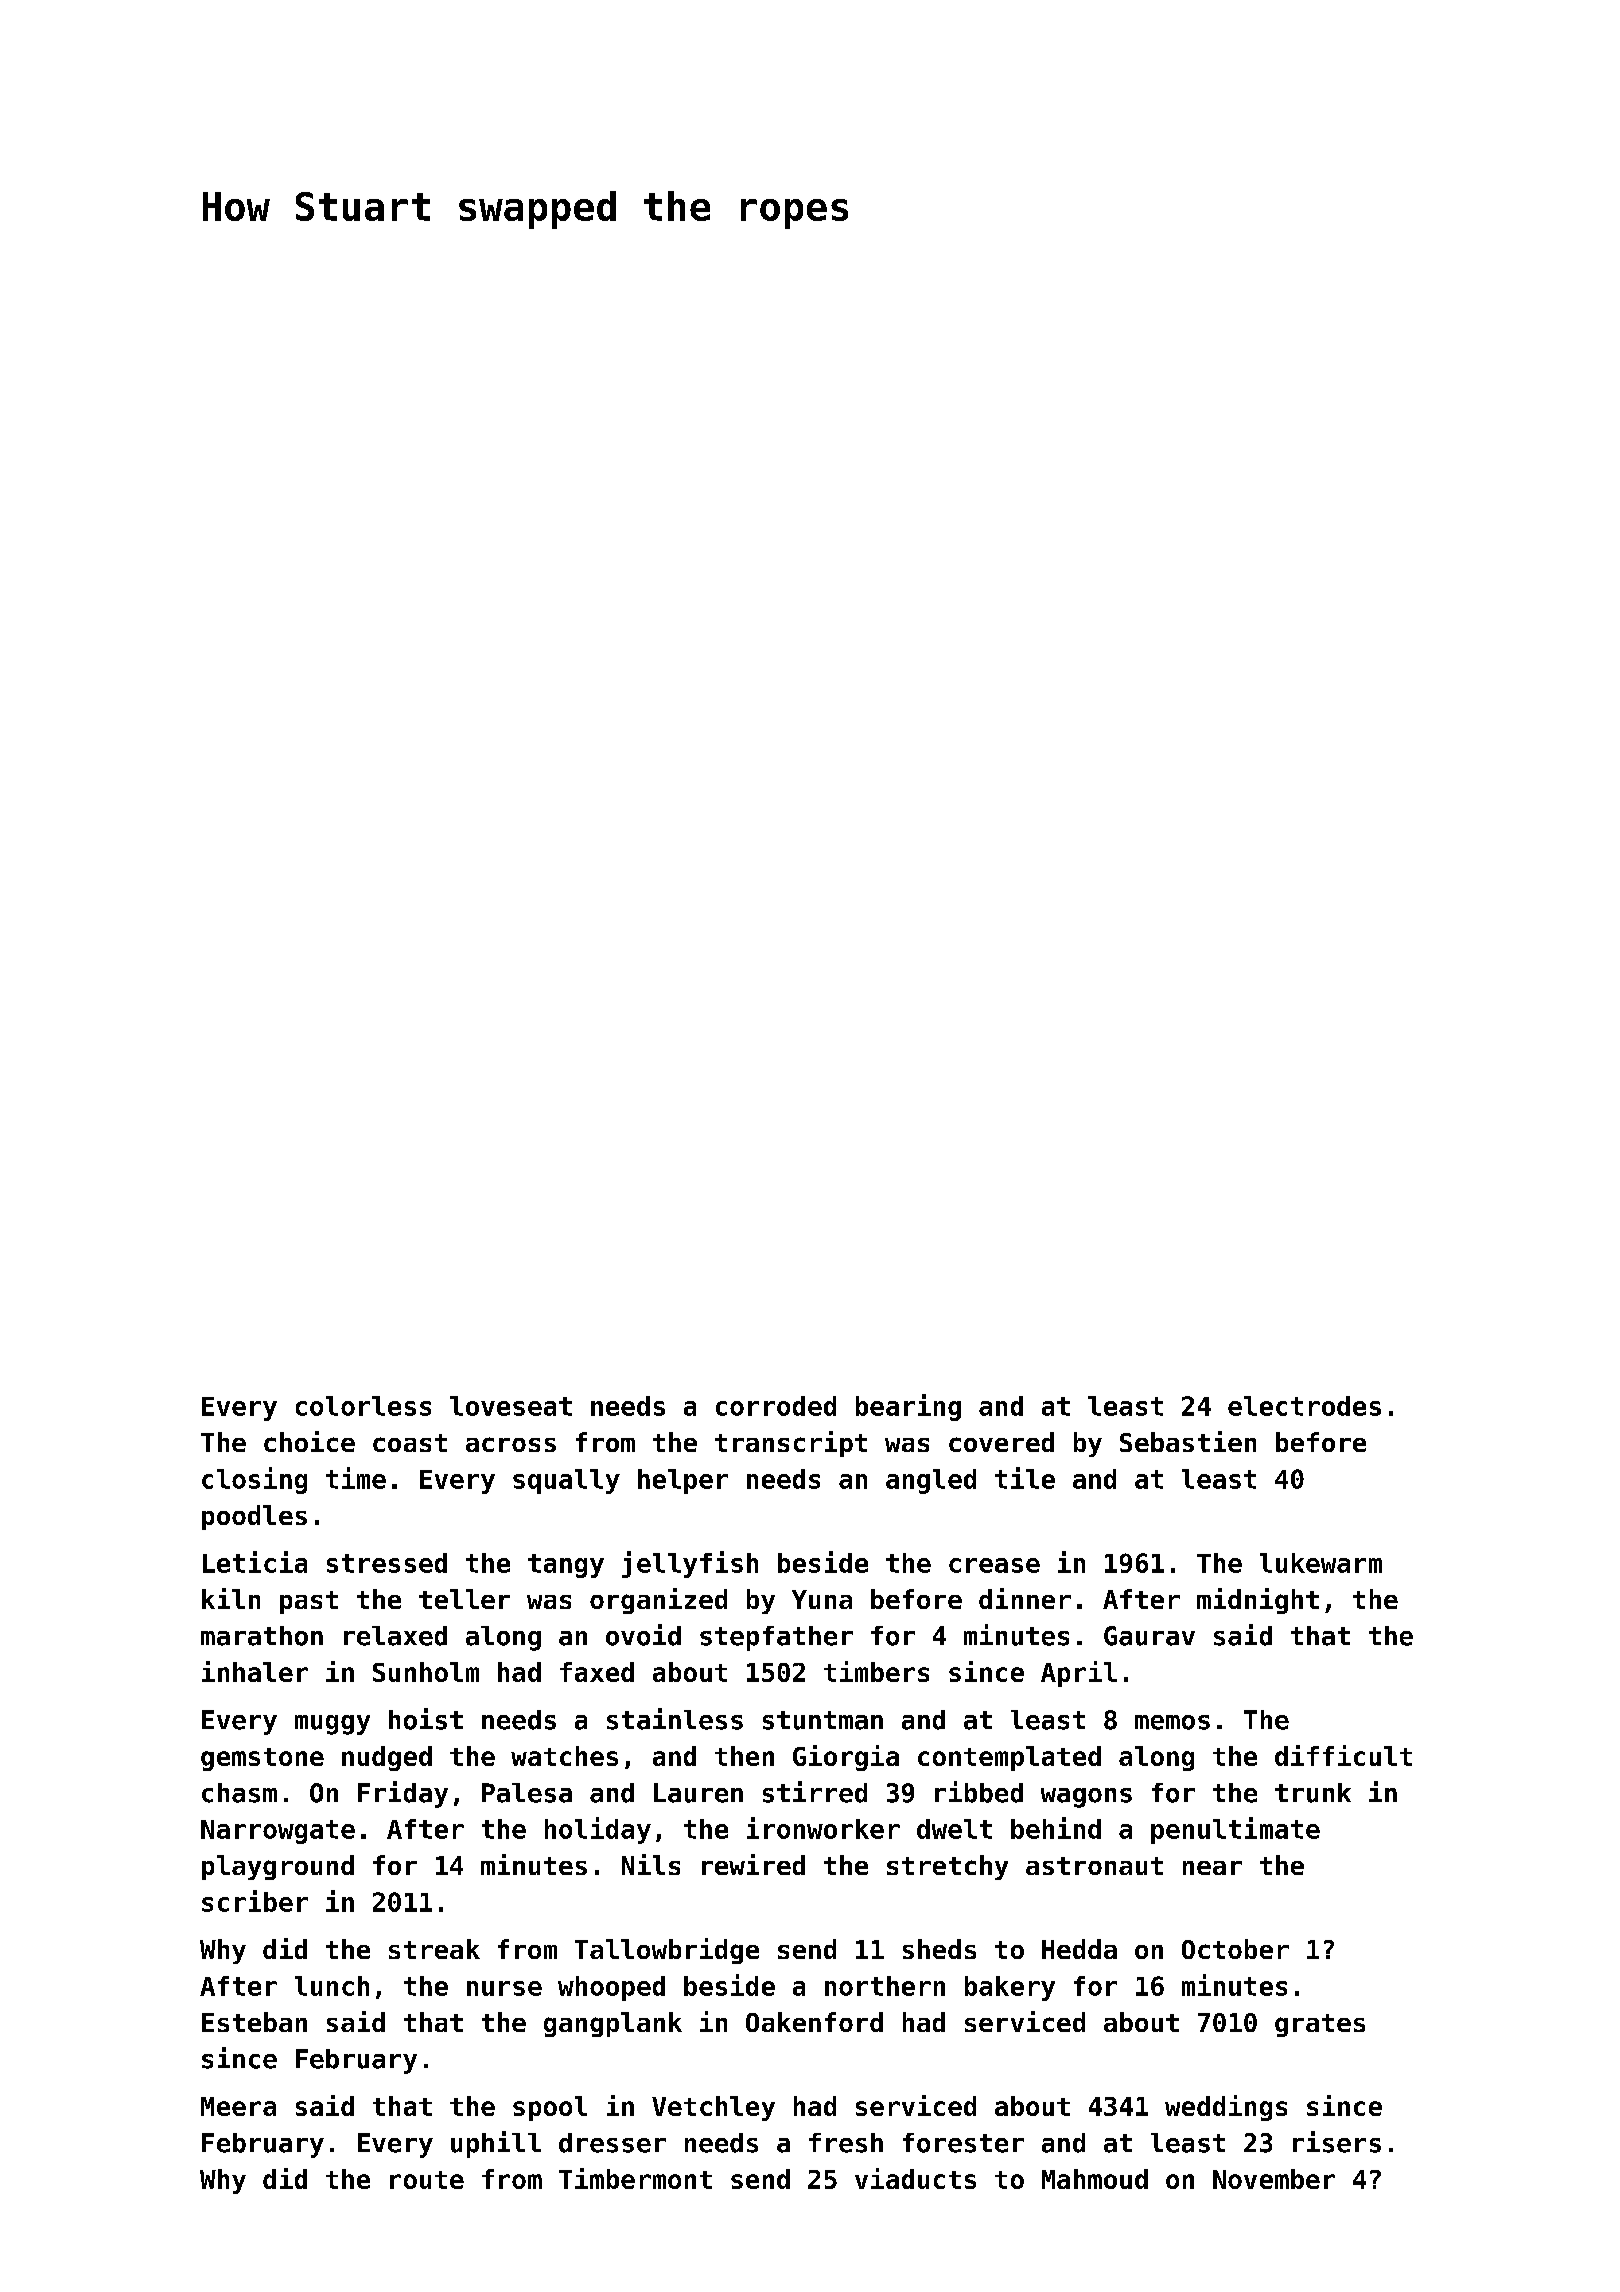  Describe the element at coordinates (1343, 1755) in the document. I see `difficult` at that location.
